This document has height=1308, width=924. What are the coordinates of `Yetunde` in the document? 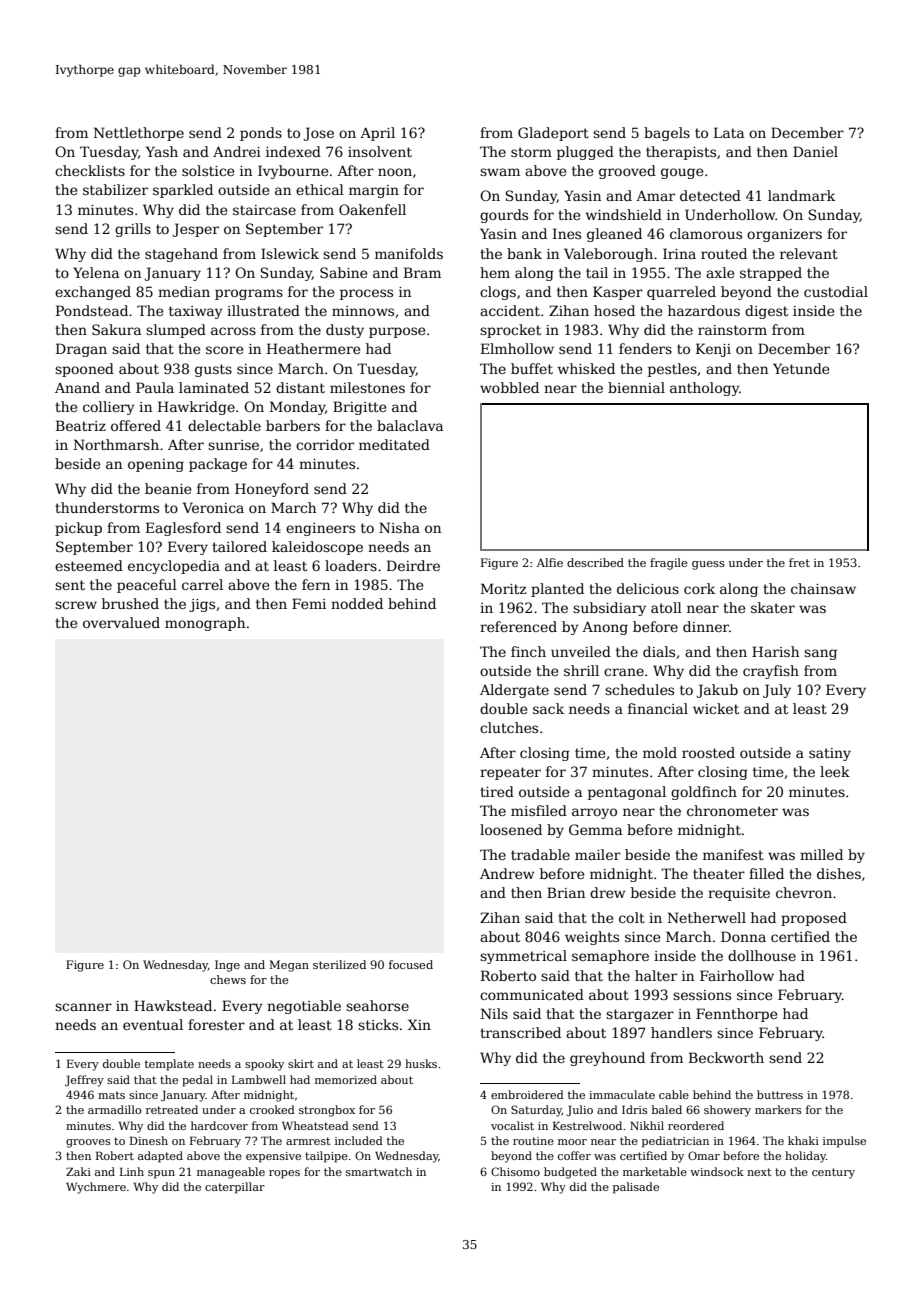 It's located at (801, 368).
